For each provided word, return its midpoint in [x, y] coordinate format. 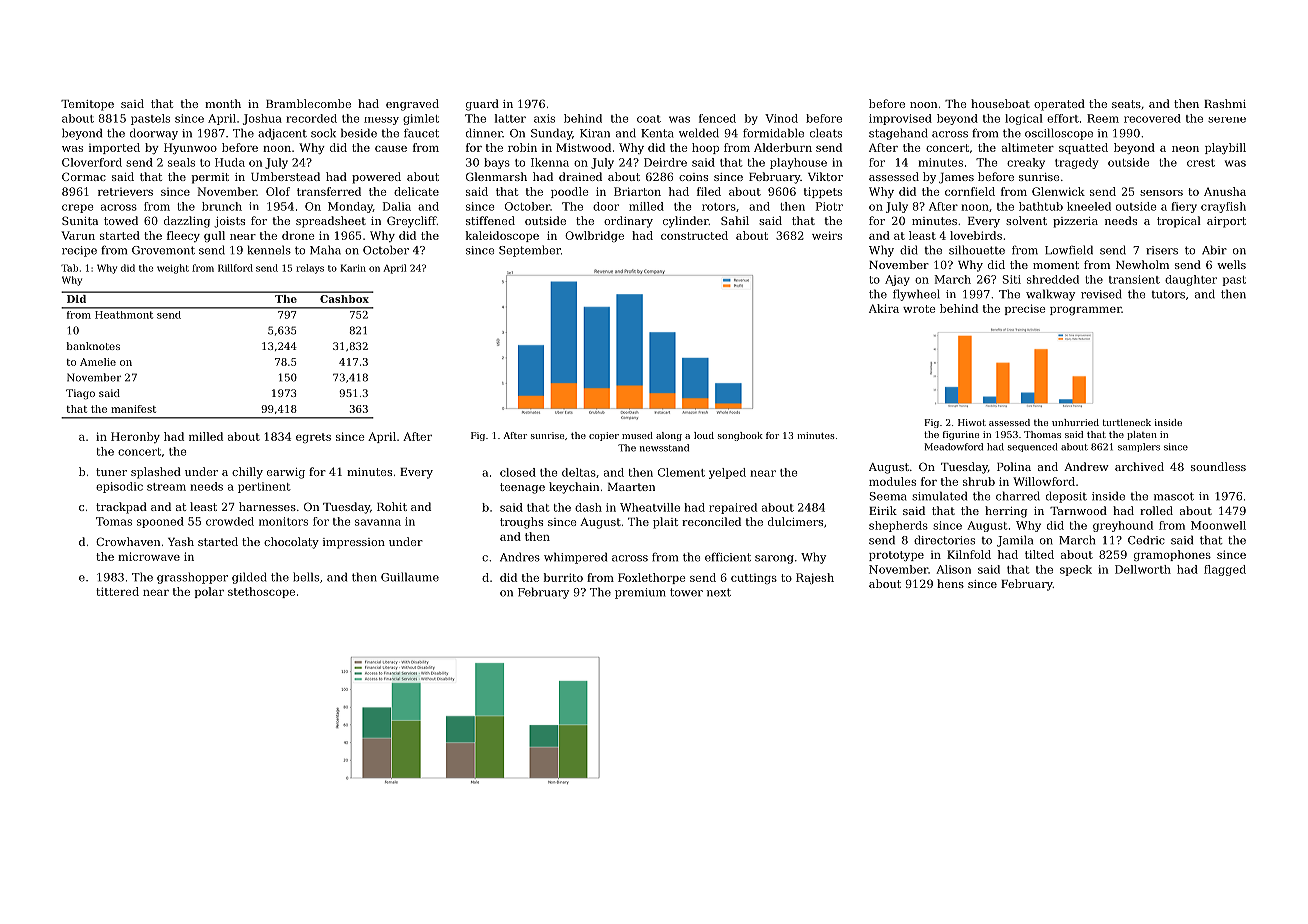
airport [1226, 222]
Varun [78, 235]
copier [604, 436]
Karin [353, 268]
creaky [1026, 163]
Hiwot [972, 422]
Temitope [87, 105]
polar [209, 592]
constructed [694, 235]
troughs [521, 523]
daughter [1191, 280]
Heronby [135, 437]
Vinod [781, 118]
